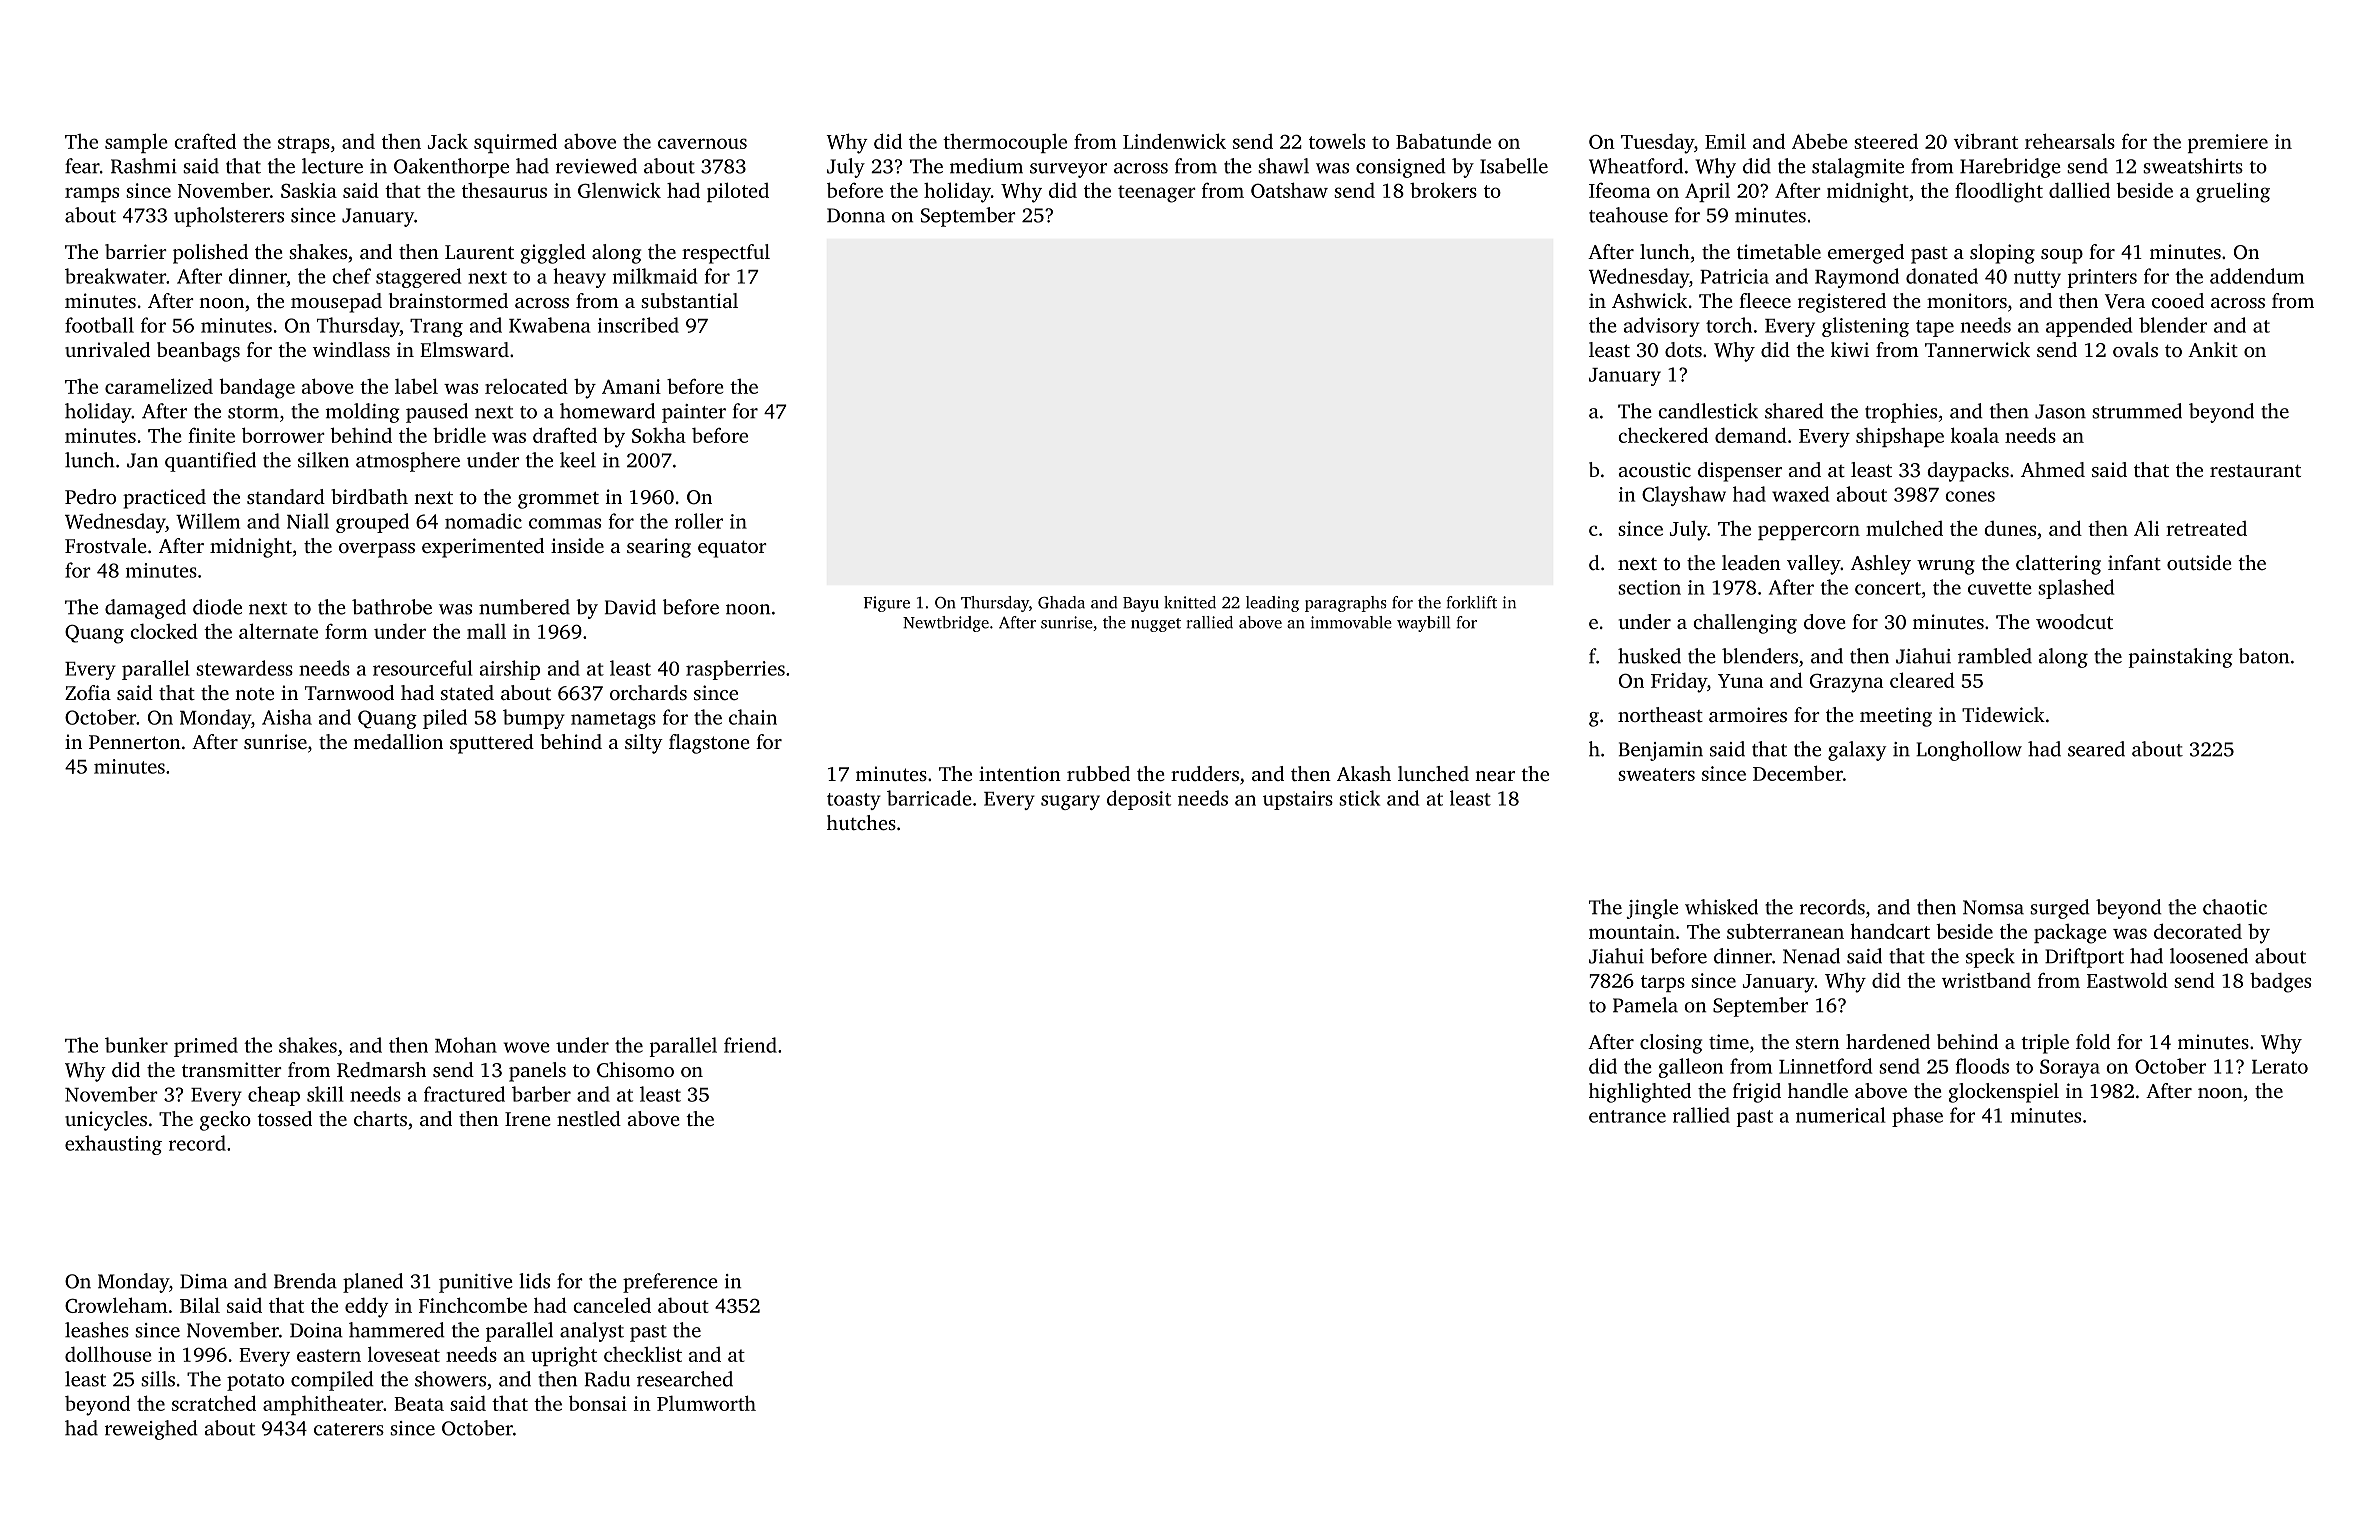 The image size is (2380, 1540). I want to click on entrance, so click(1627, 1116).
